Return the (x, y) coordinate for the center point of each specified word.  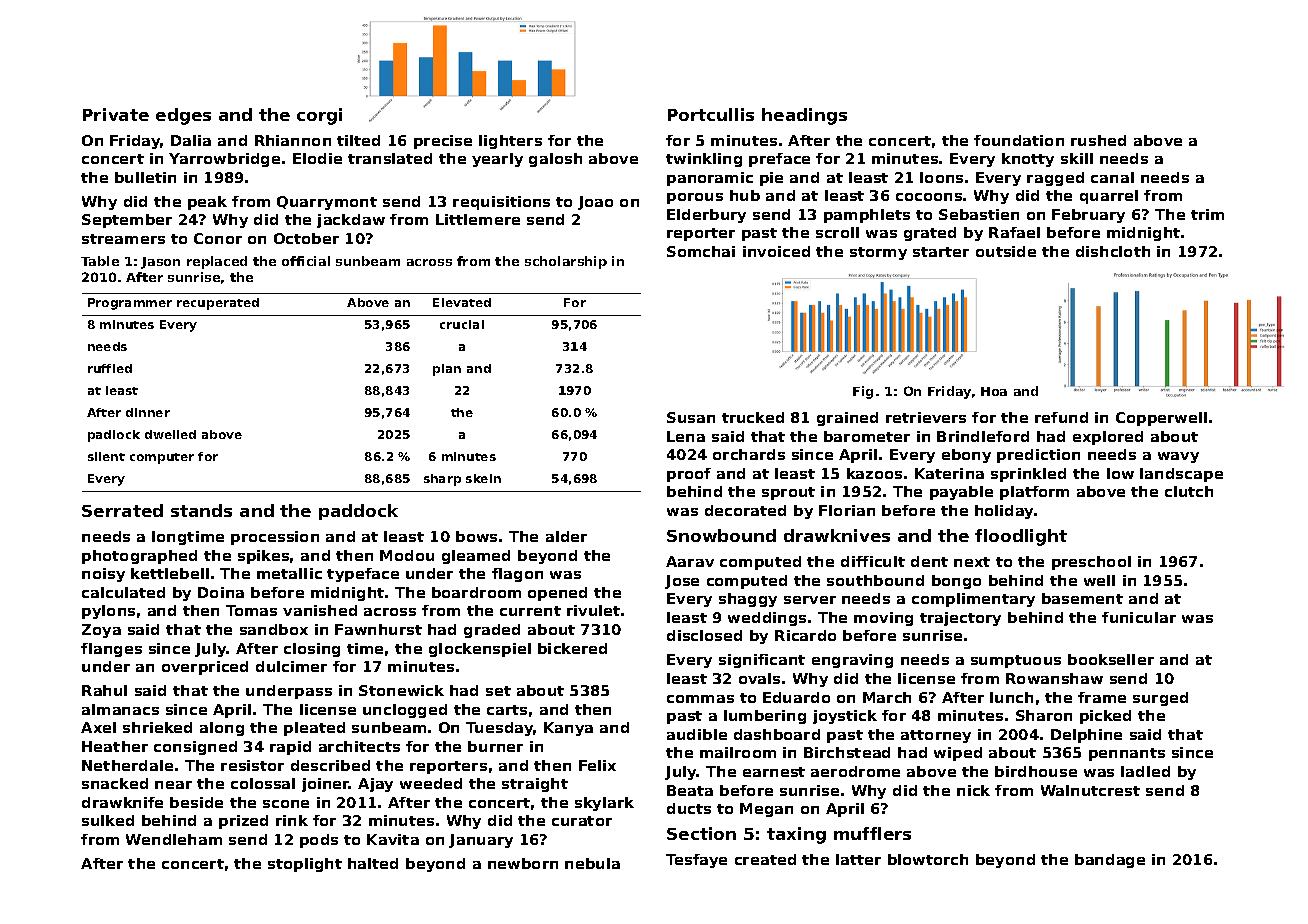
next (972, 562)
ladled (1145, 771)
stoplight (305, 865)
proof (689, 475)
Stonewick (401, 690)
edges (183, 116)
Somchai (701, 251)
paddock (358, 512)
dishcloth (1113, 251)
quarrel (1109, 197)
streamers (123, 239)
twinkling (704, 160)
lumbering (765, 717)
